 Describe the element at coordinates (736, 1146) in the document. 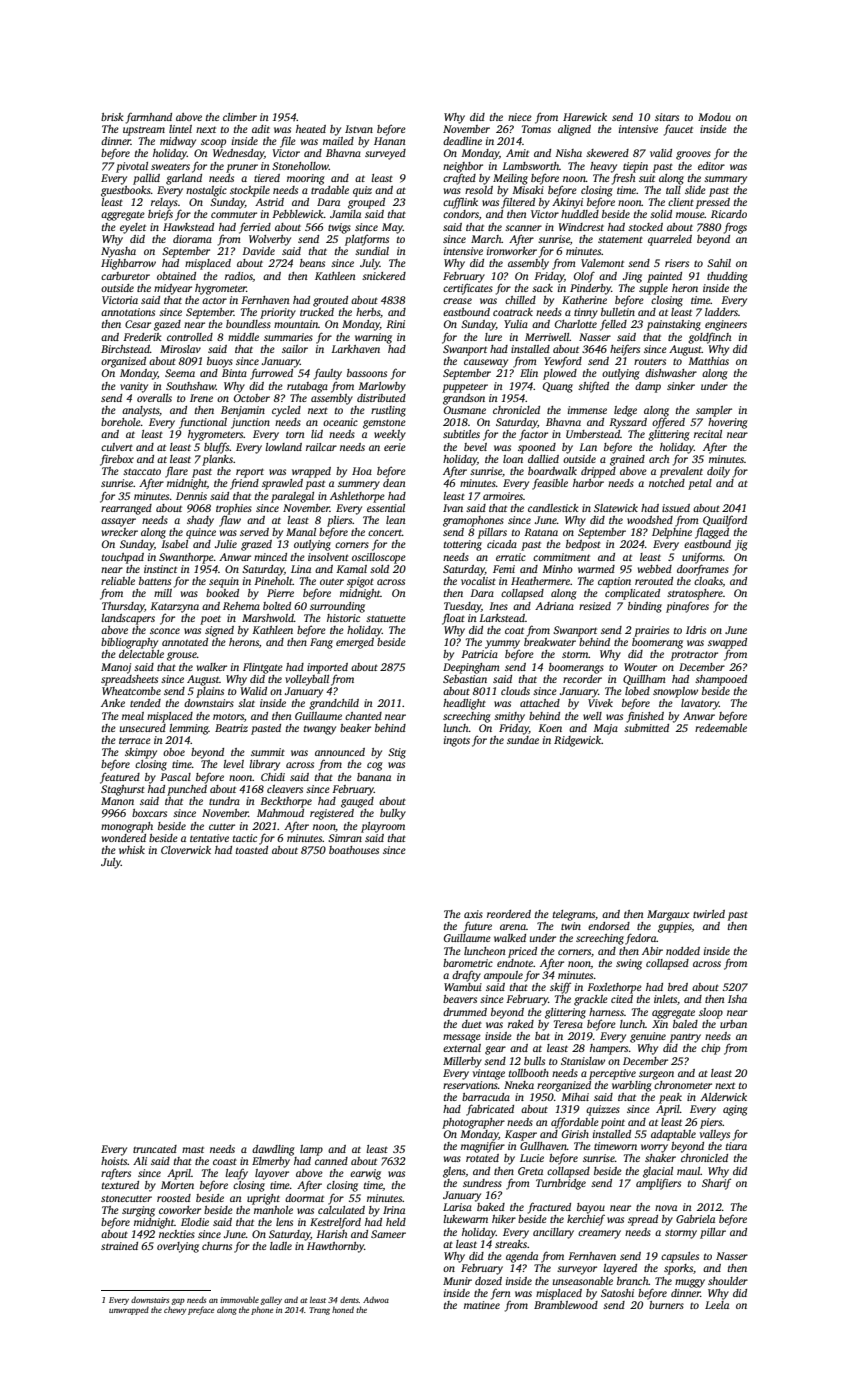

I see `tiara` at that location.
